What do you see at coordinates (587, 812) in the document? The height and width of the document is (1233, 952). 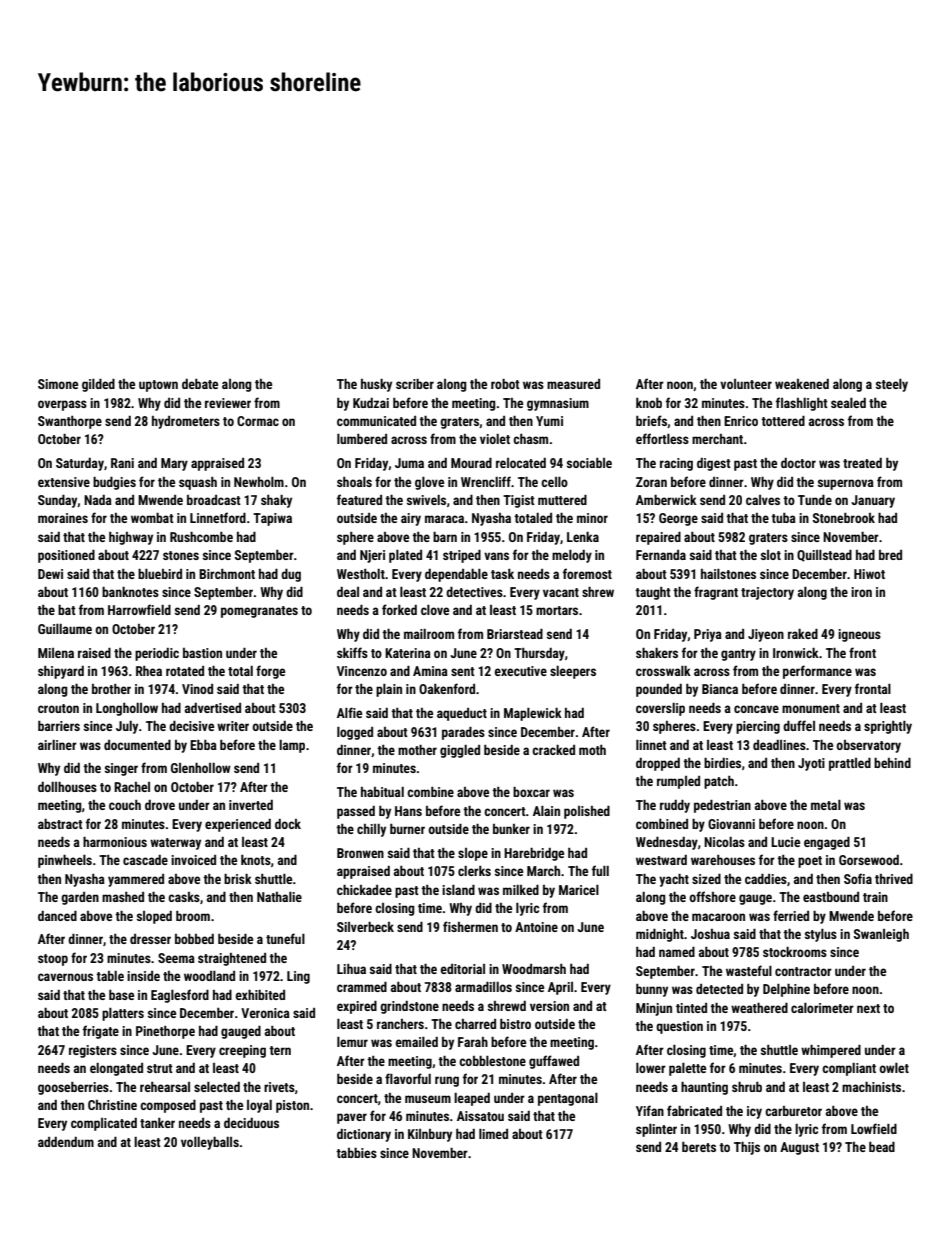 I see `polished` at bounding box center [587, 812].
